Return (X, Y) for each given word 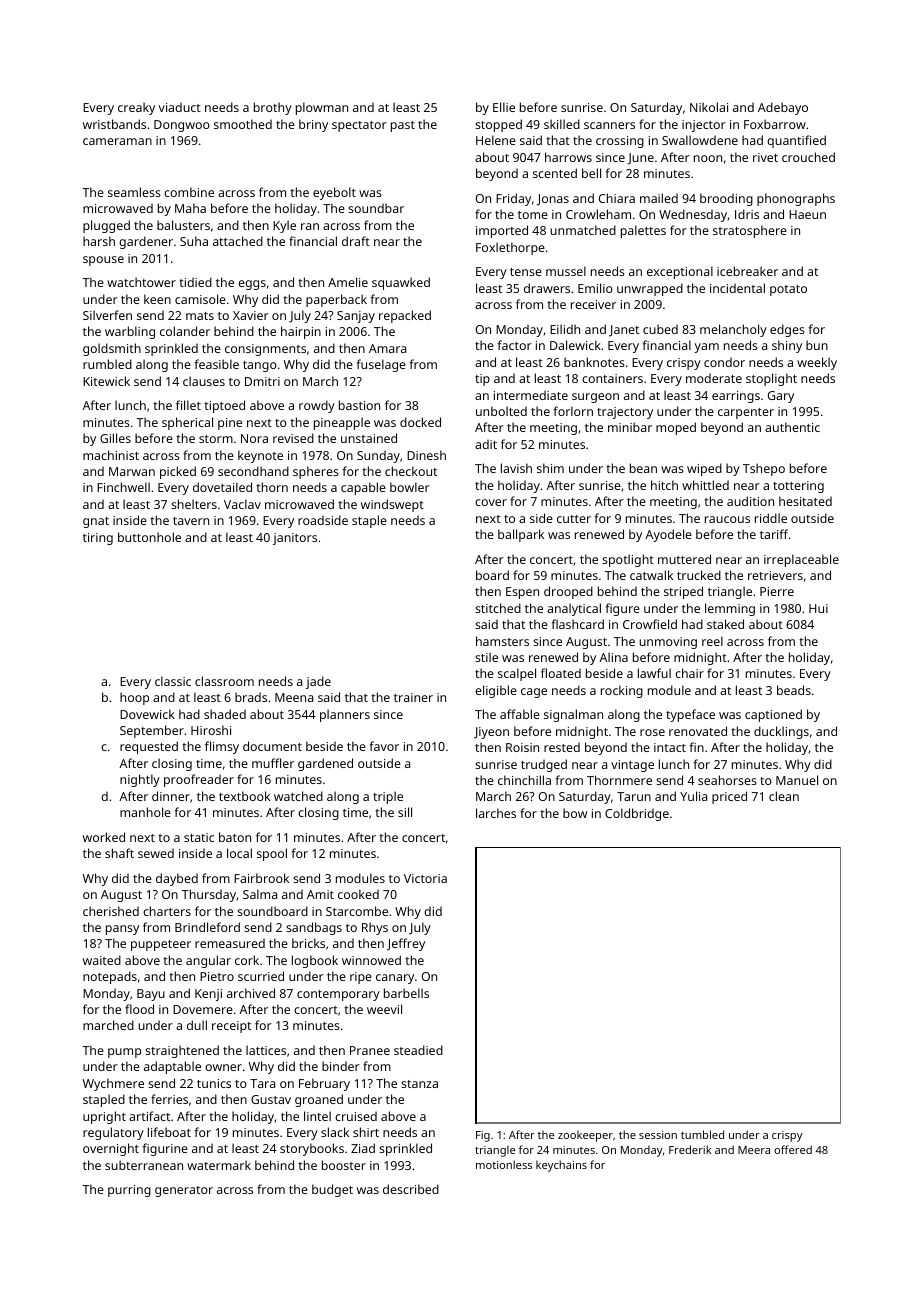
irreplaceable (801, 560)
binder (341, 1066)
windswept (392, 505)
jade (318, 682)
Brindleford (207, 927)
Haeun (807, 214)
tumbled (702, 1134)
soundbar (376, 208)
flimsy (222, 747)
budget (332, 1190)
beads (794, 690)
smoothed (243, 124)
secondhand (253, 471)
